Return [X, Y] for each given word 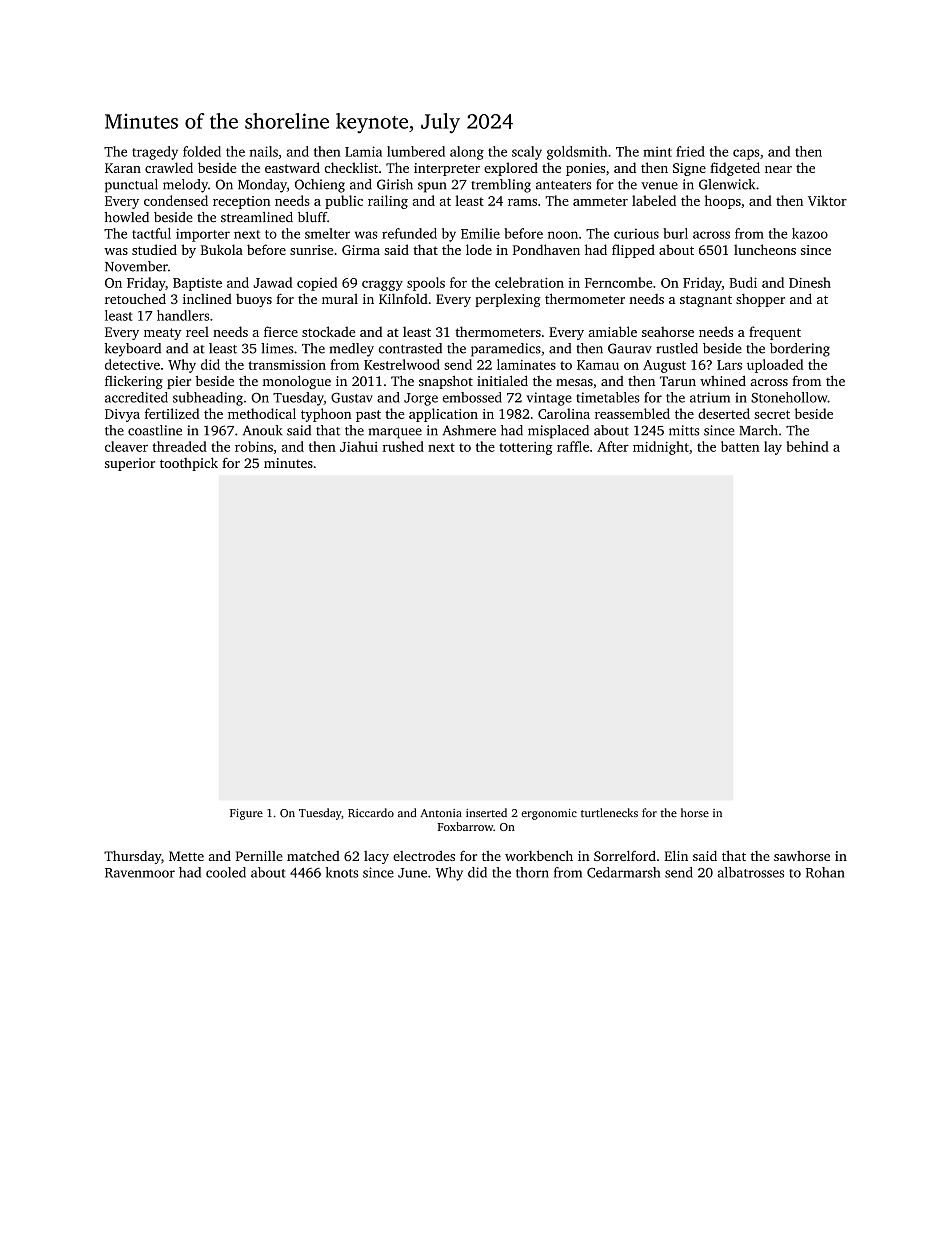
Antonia [441, 813]
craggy [382, 285]
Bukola [222, 249]
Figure [246, 814]
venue [659, 186]
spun [432, 187]
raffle [573, 446]
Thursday [132, 857]
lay [773, 448]
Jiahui [359, 446]
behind [808, 446]
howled [127, 217]
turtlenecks [609, 812]
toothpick [189, 464]
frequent [775, 333]
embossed [472, 397]
